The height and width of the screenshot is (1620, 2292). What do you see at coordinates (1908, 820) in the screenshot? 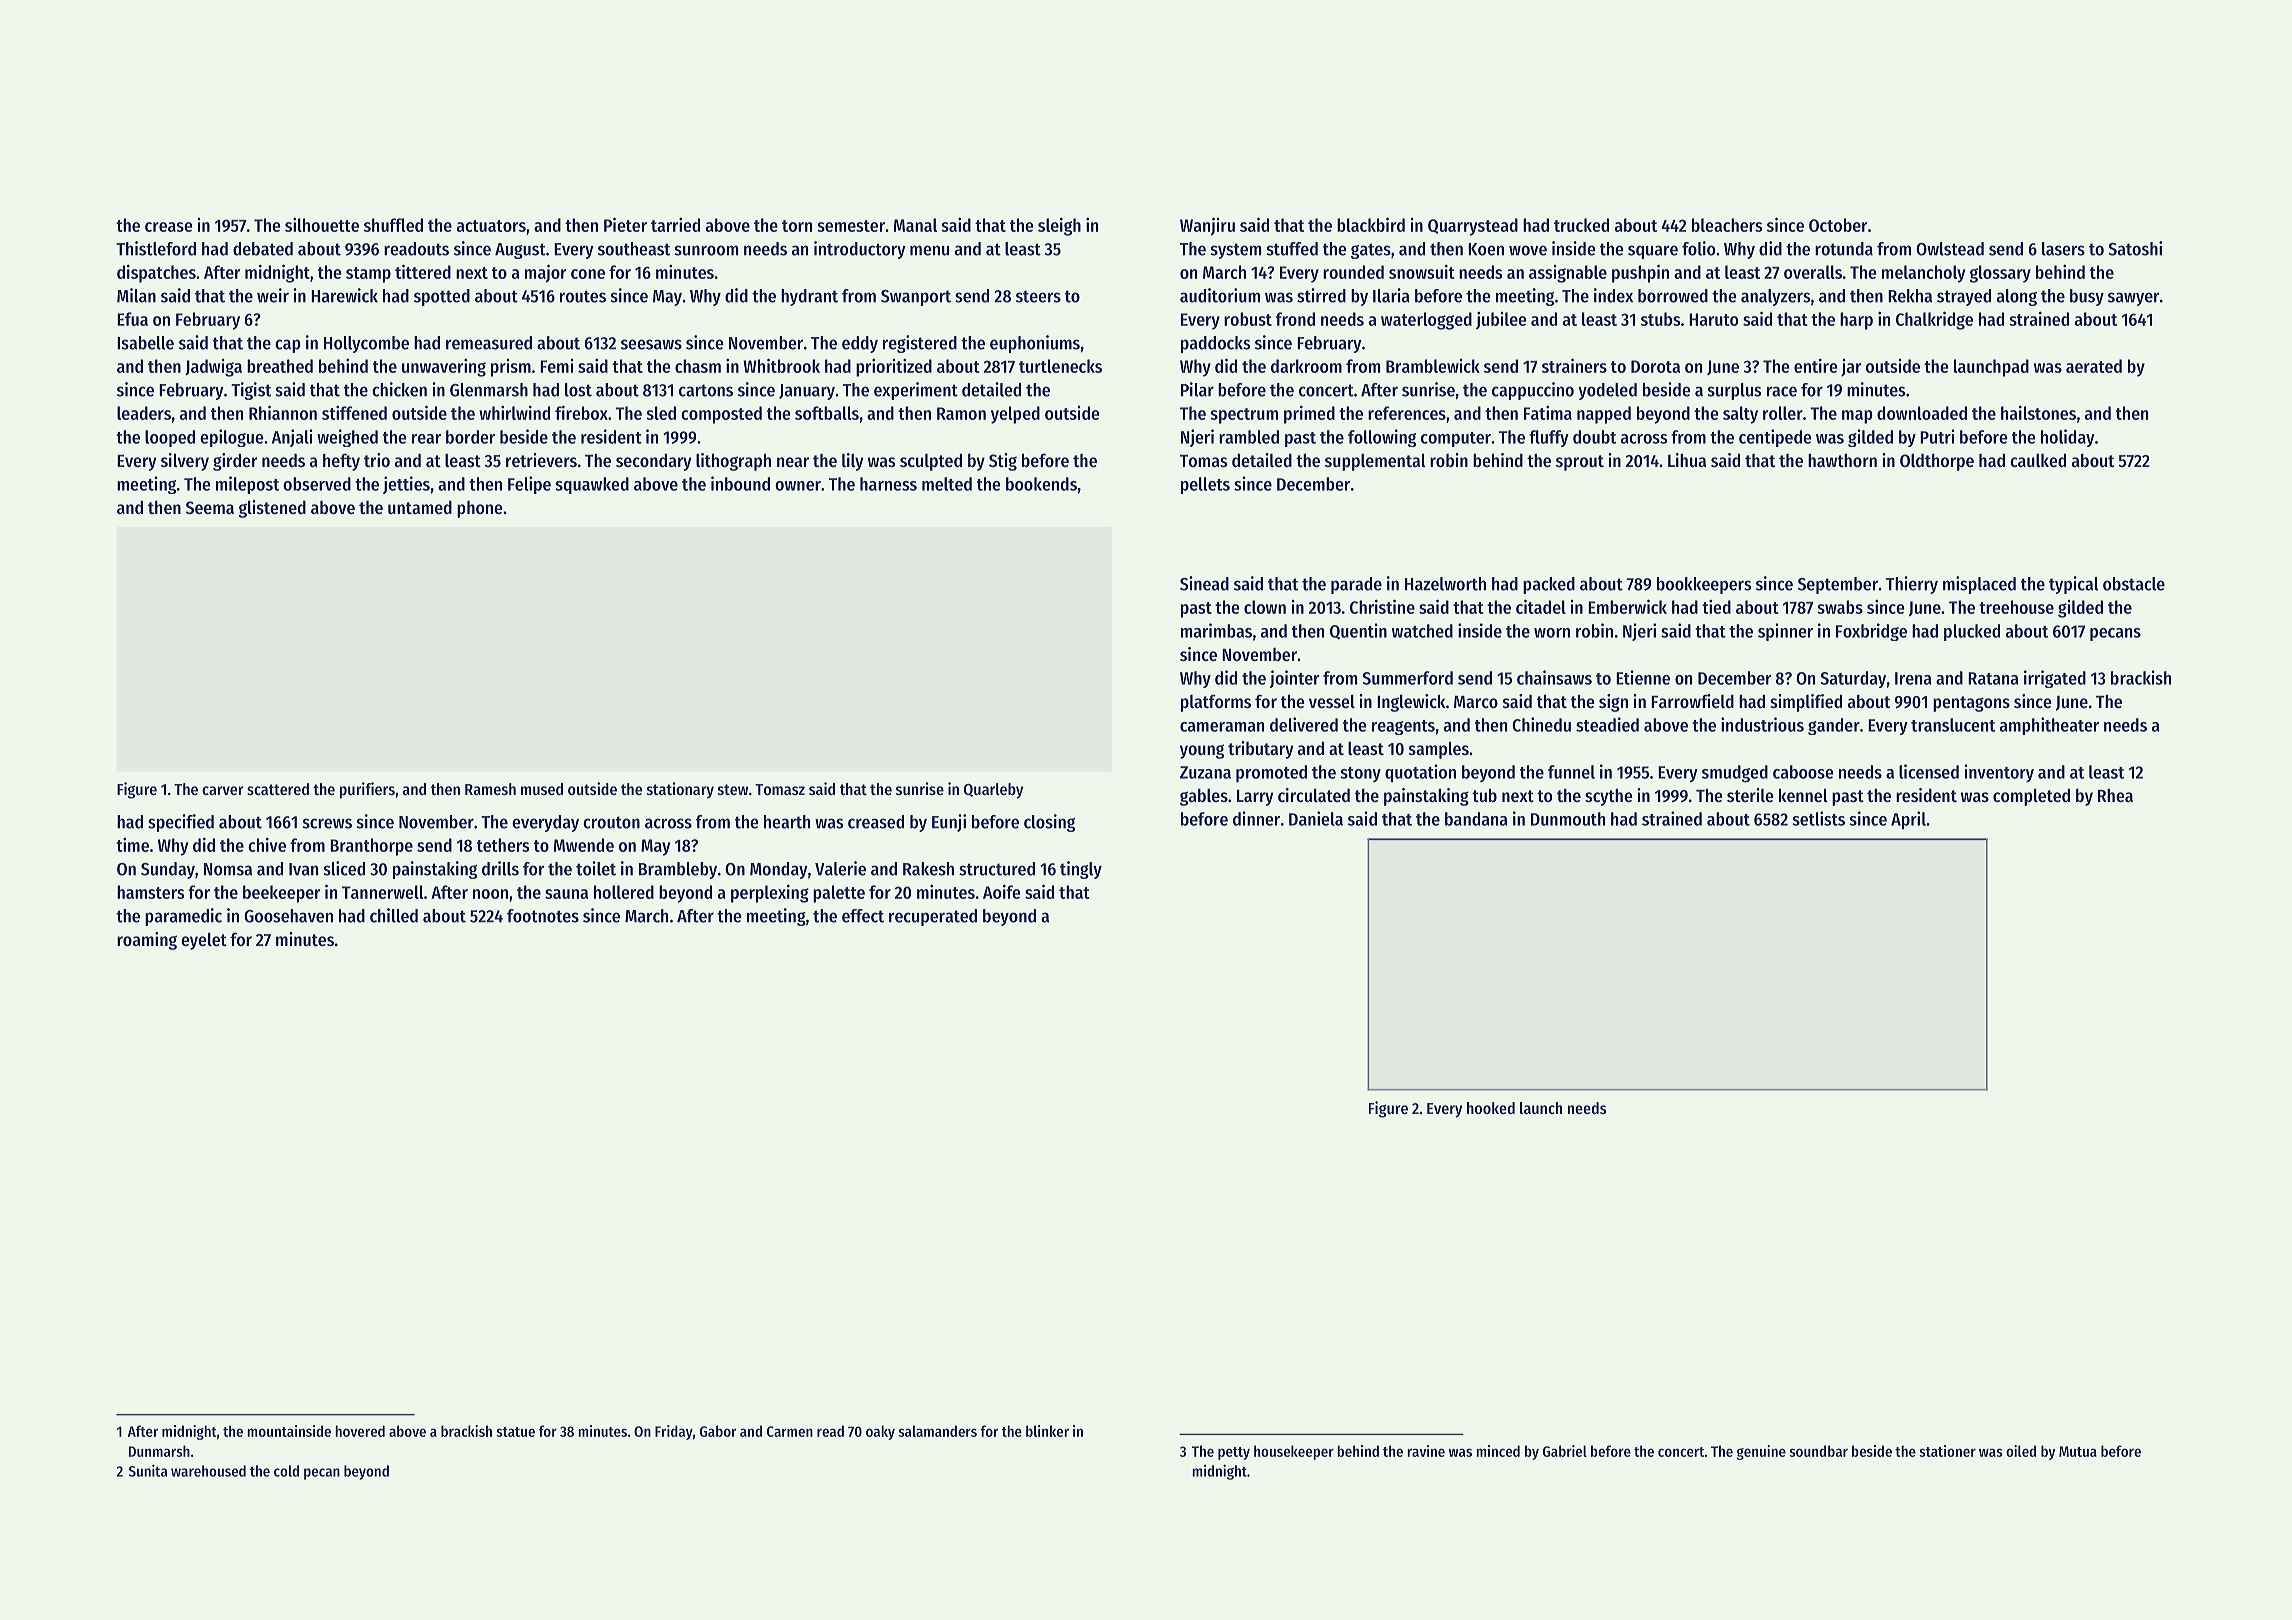
I see `April` at bounding box center [1908, 820].
